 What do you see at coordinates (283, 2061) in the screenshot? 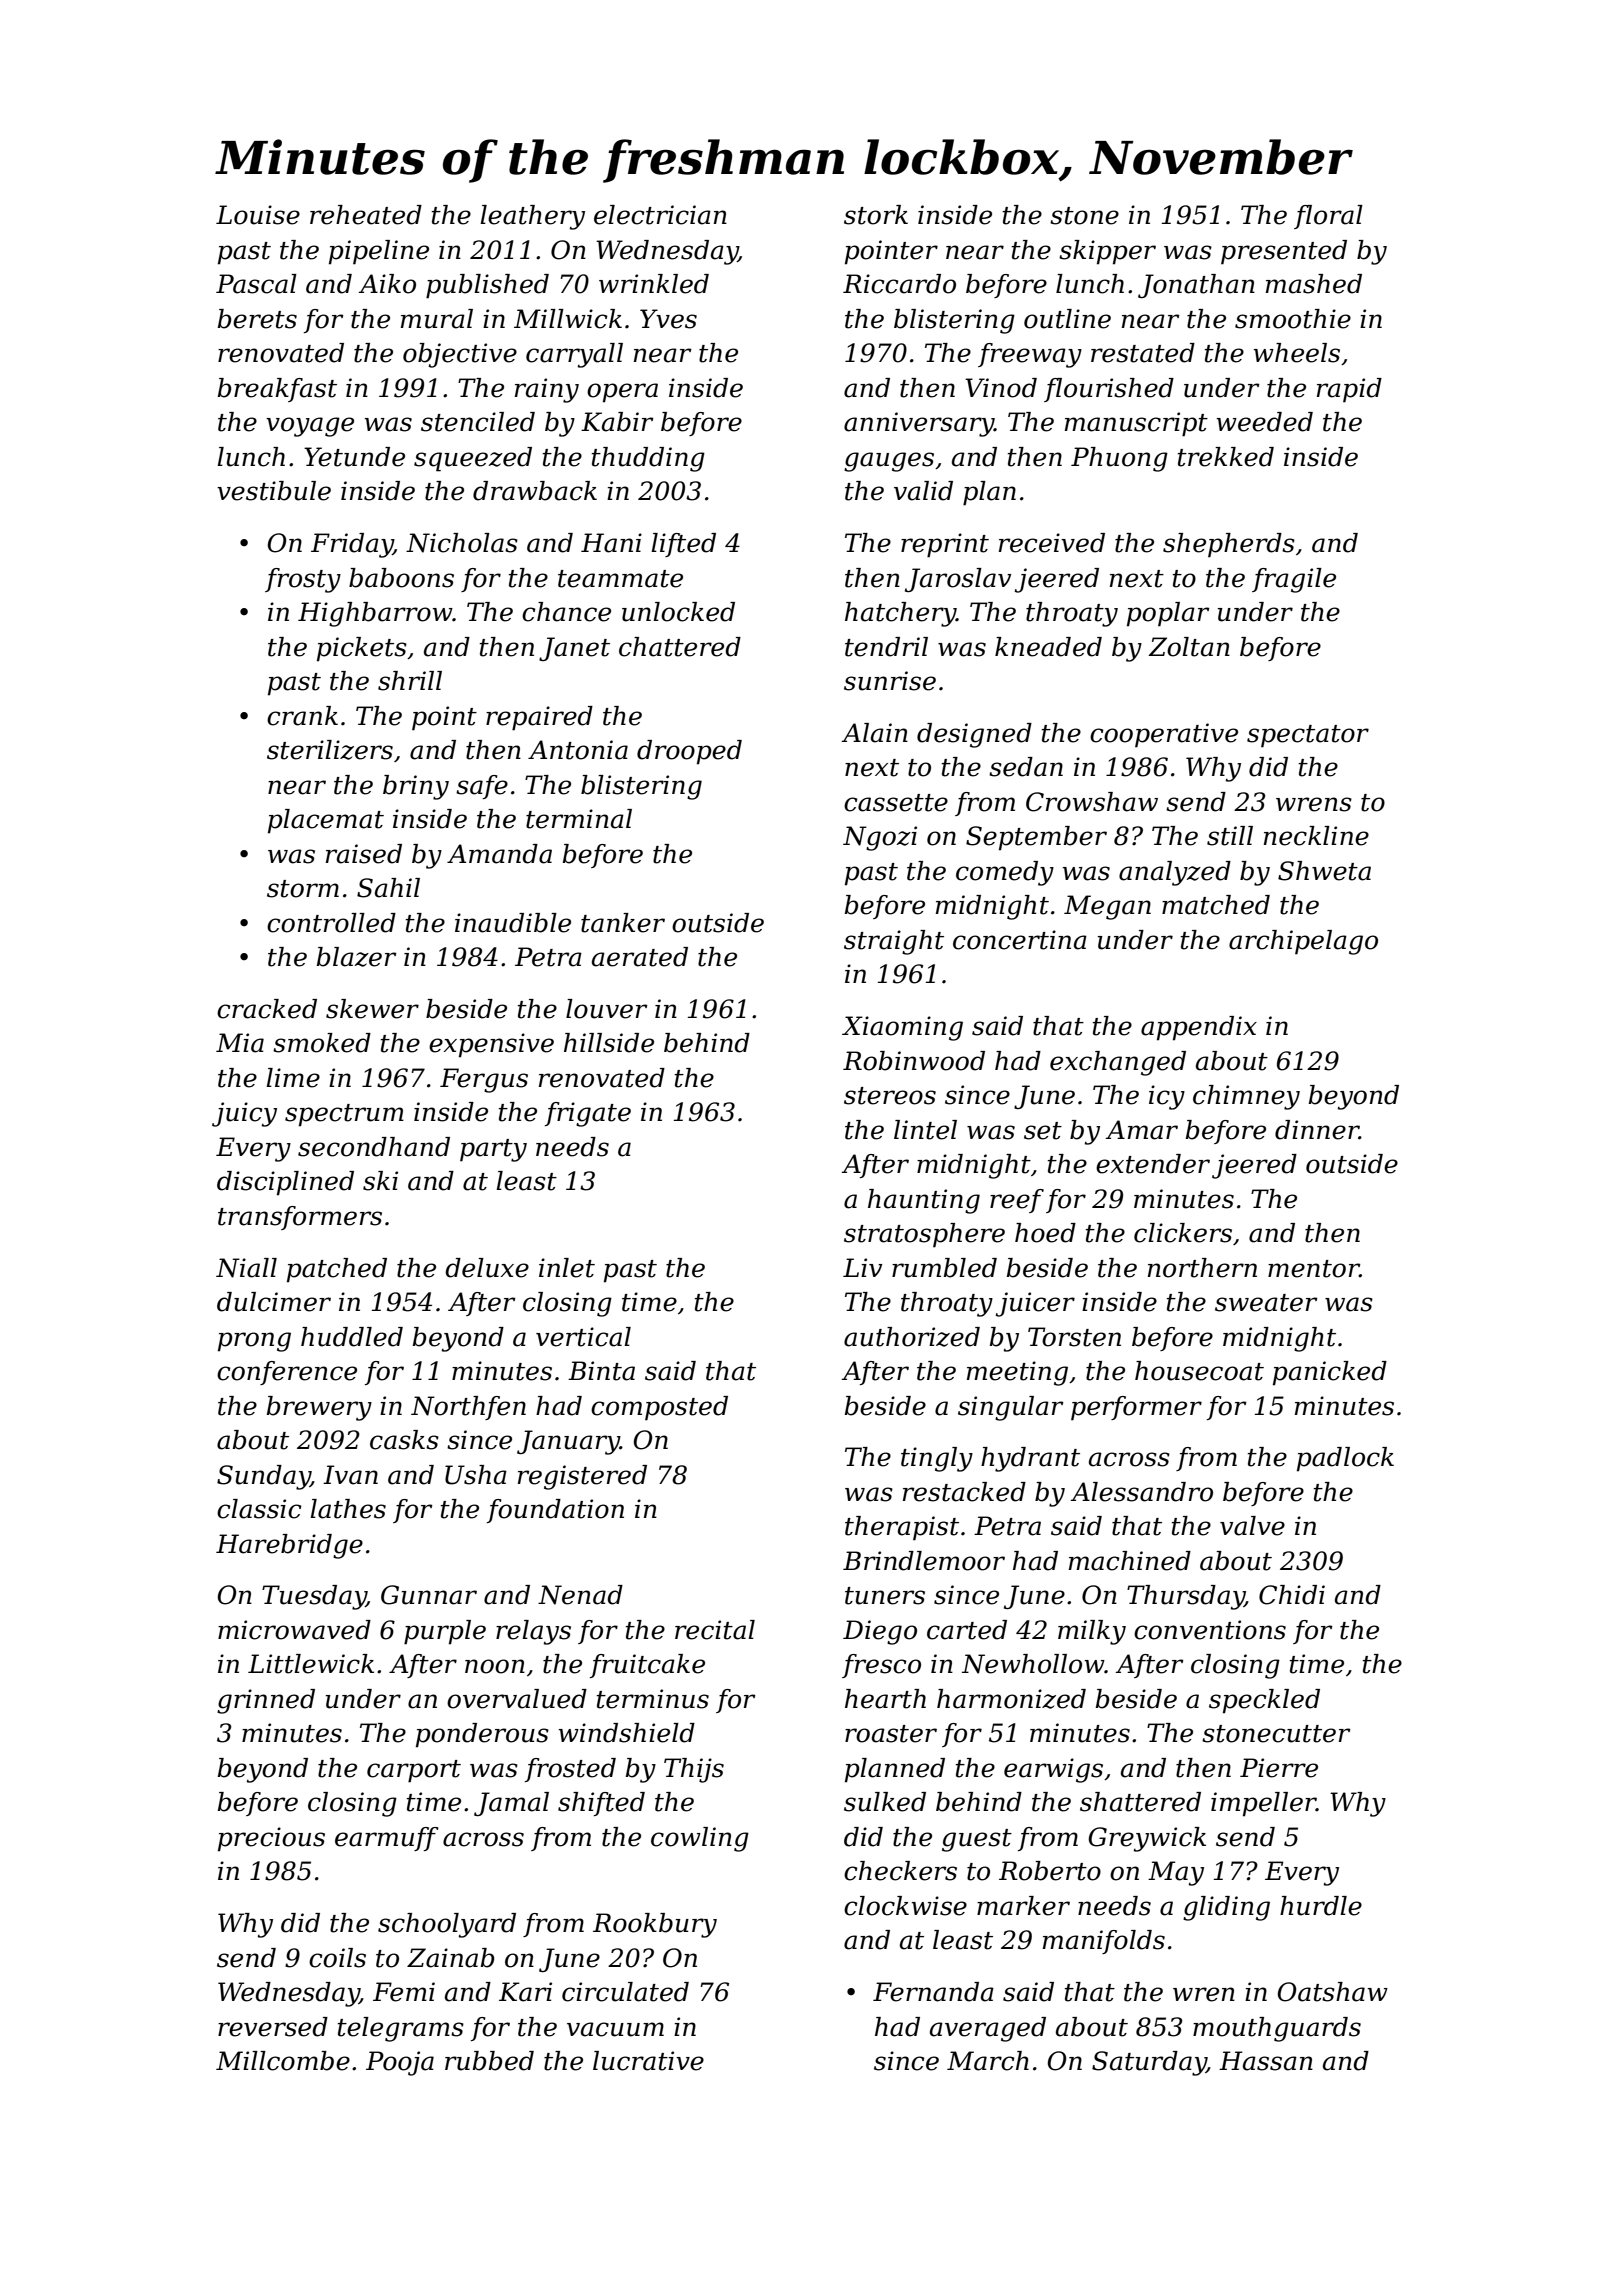
I see `Millcombe` at bounding box center [283, 2061].
